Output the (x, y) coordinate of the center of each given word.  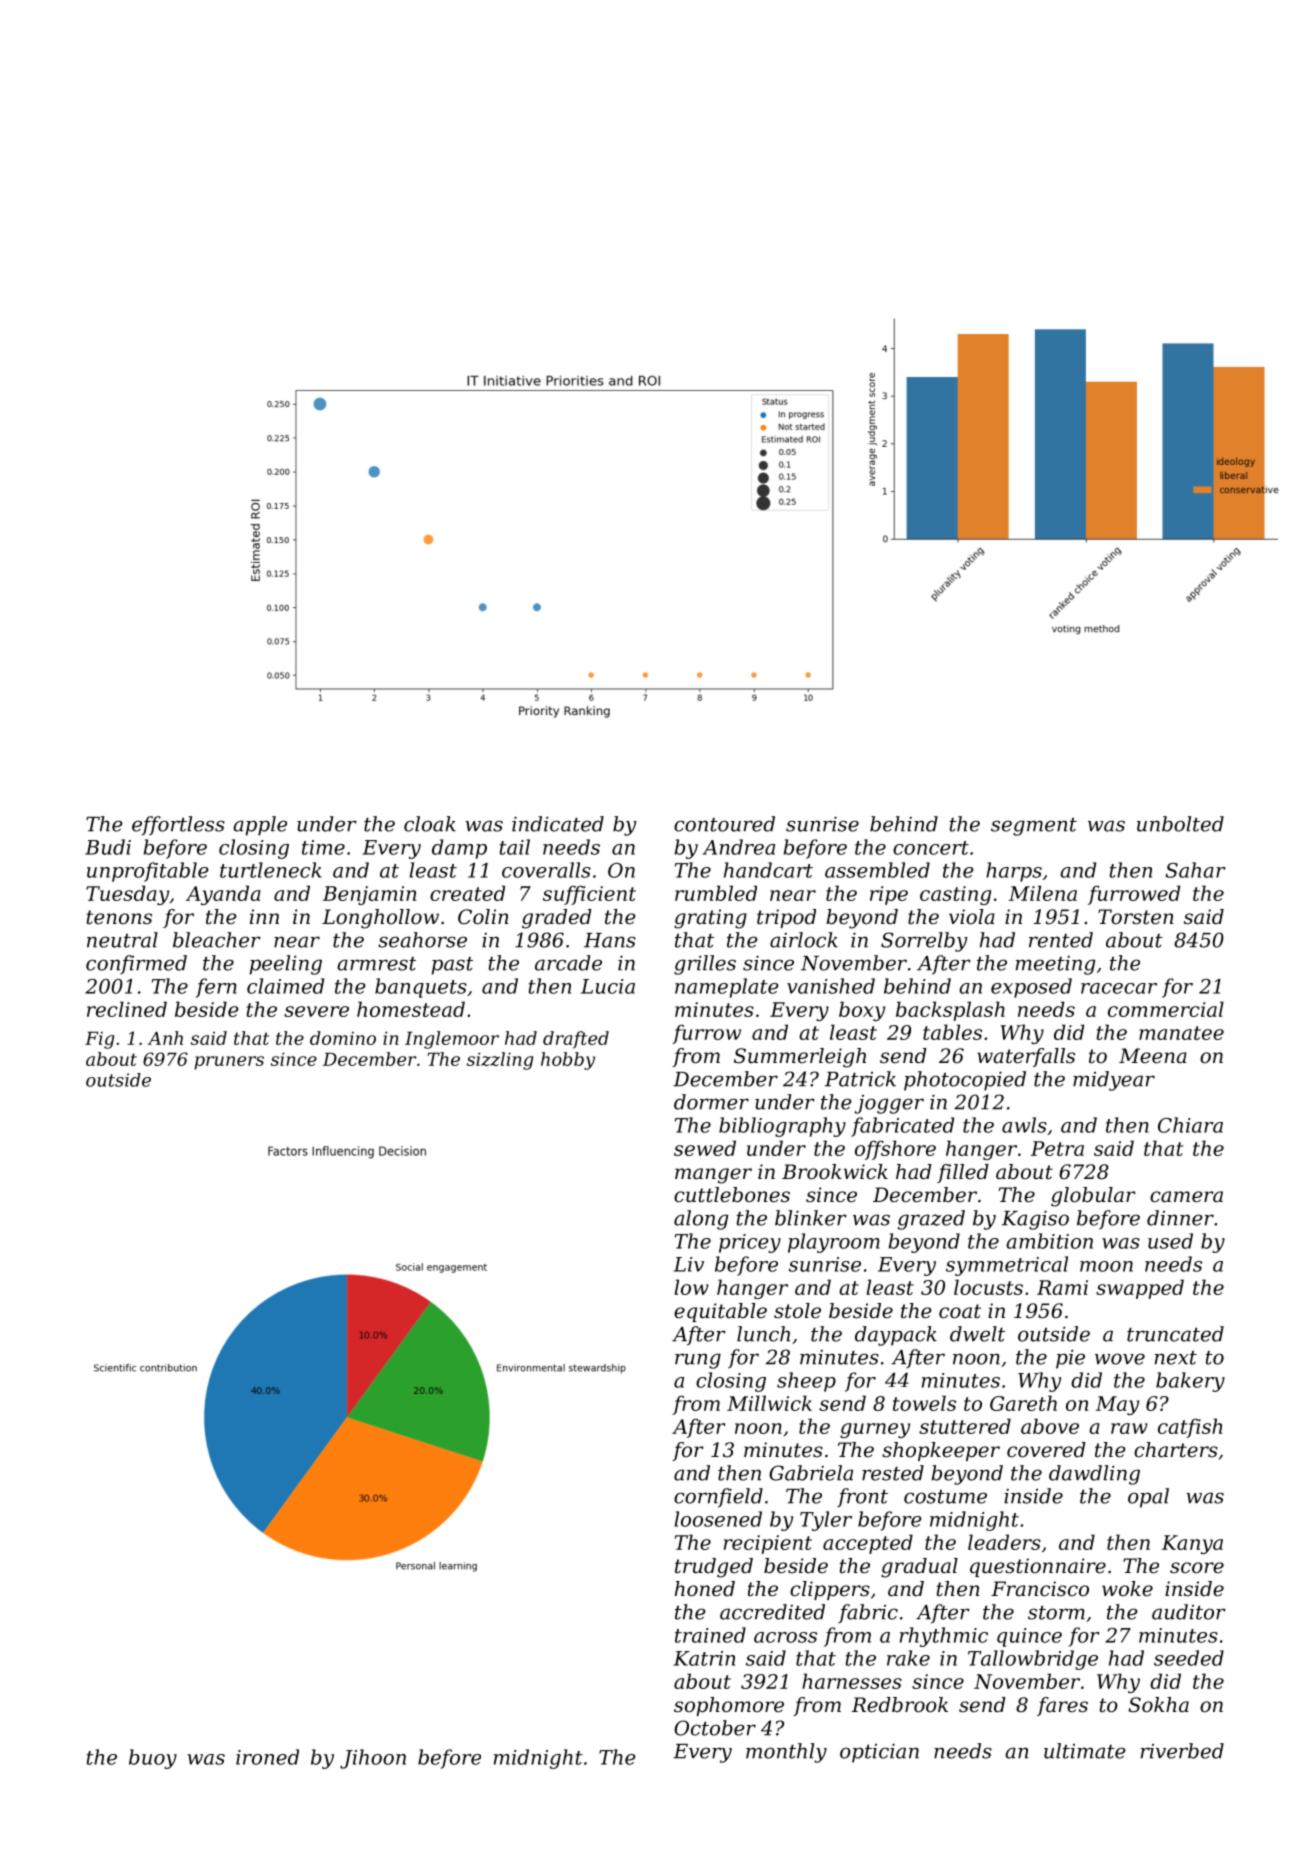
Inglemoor (452, 1040)
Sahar (1195, 870)
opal (1148, 1498)
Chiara (1190, 1125)
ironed (267, 1757)
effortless (178, 826)
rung (698, 1361)
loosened (718, 1519)
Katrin (704, 1658)
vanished (831, 986)
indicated (558, 824)
